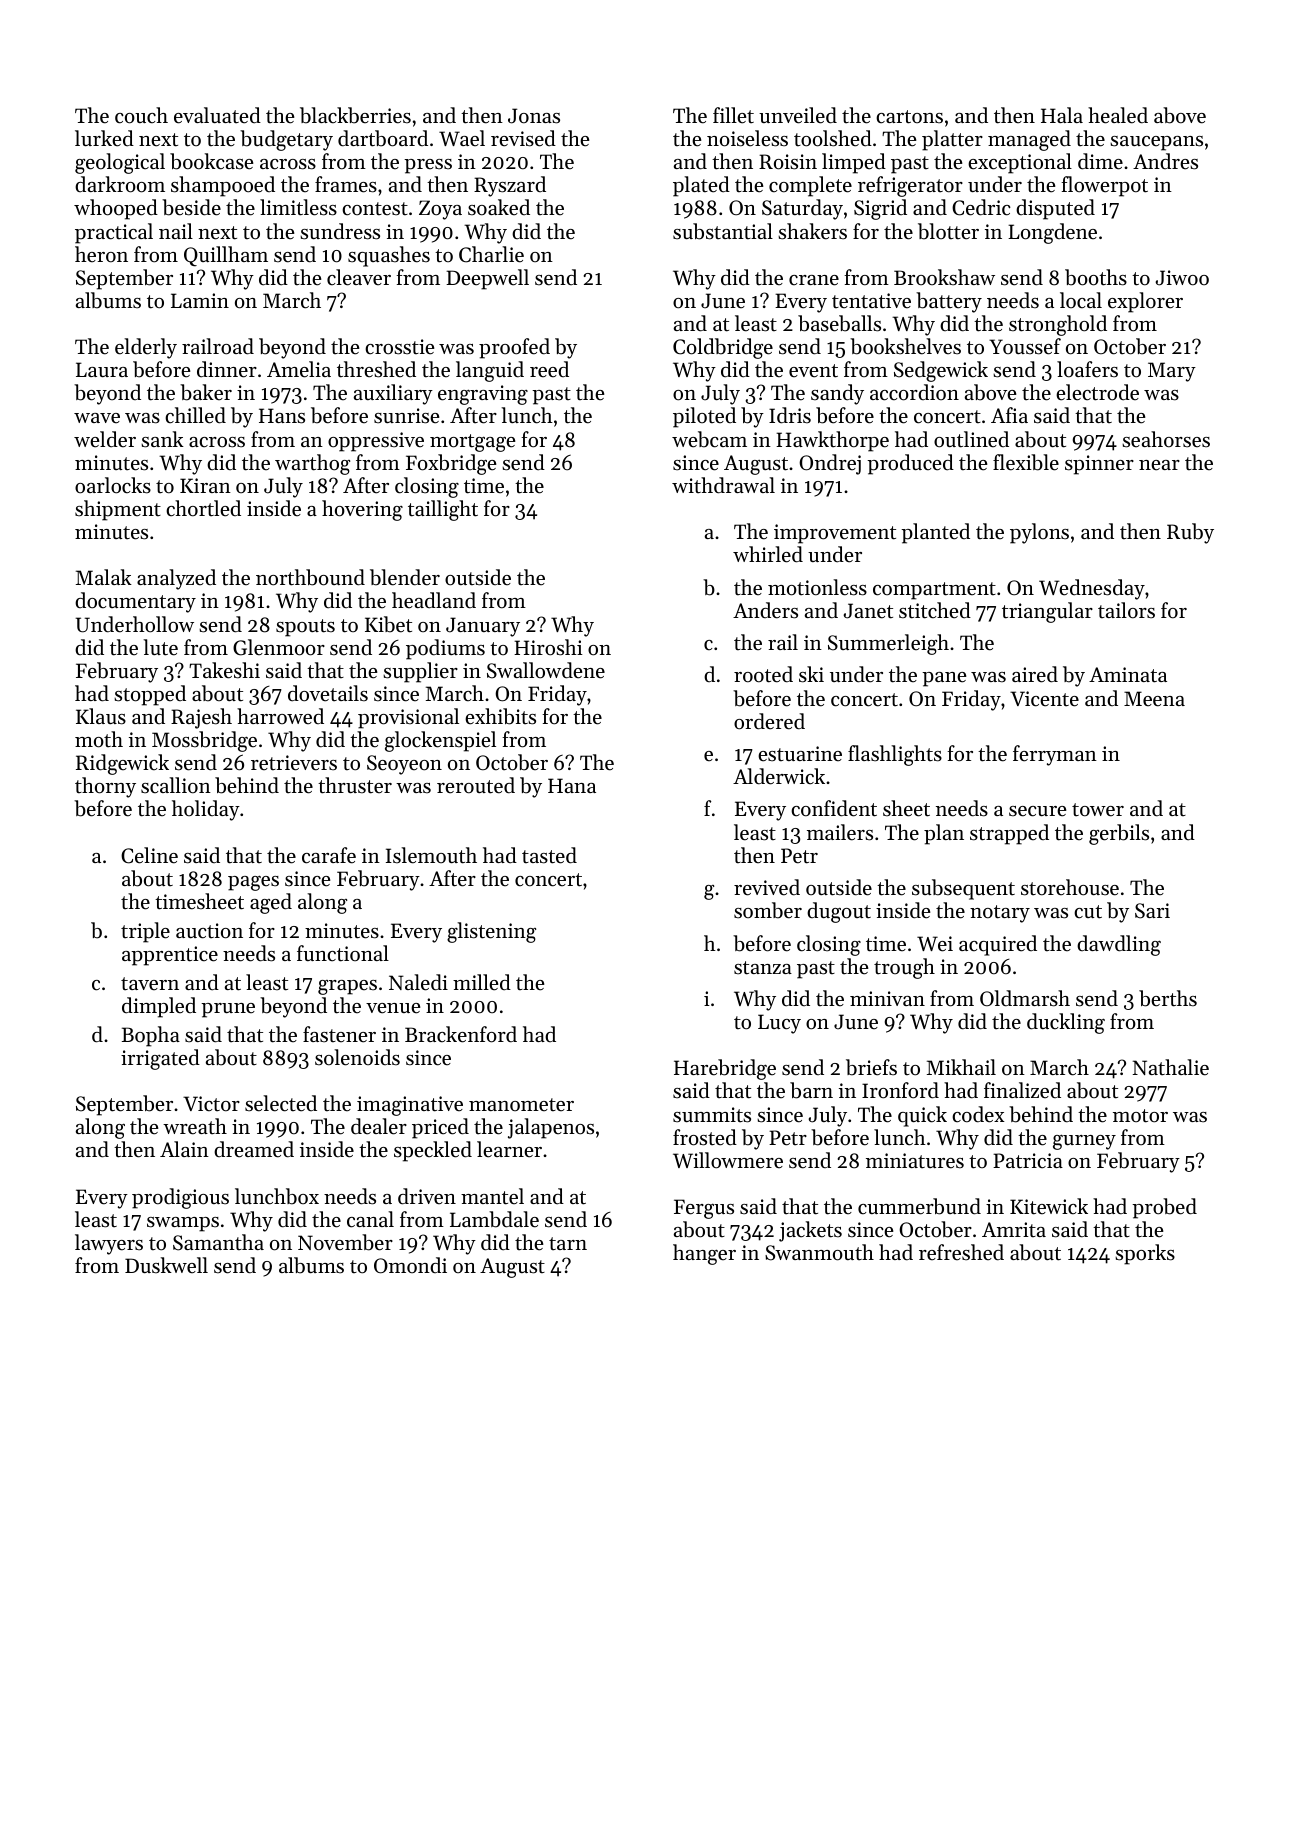  Describe the element at coordinates (1168, 998) in the screenshot. I see `berths` at that location.
